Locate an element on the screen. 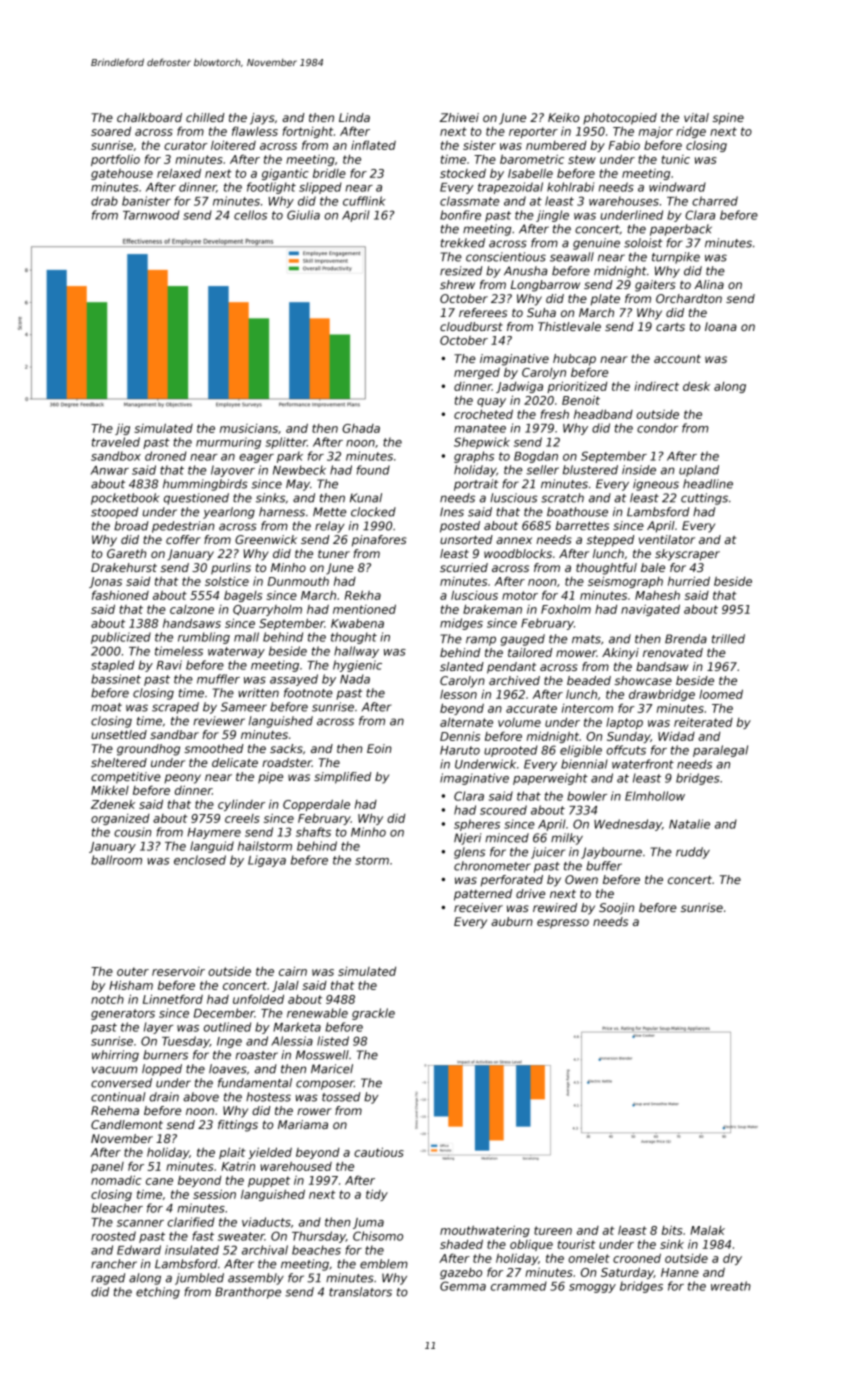 The image size is (849, 1400). reservoir is located at coordinates (178, 971).
